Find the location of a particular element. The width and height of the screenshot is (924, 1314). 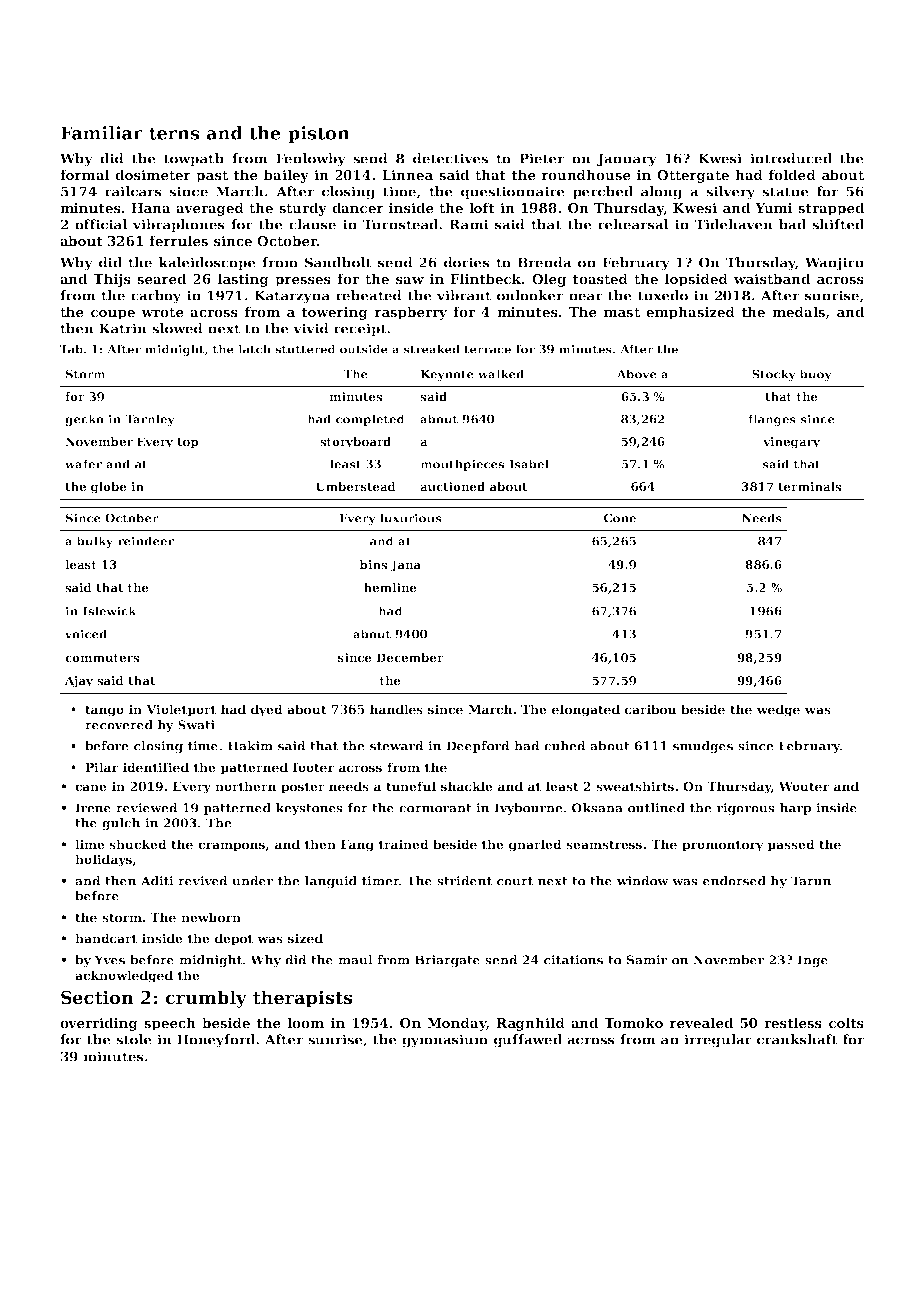

sturdy is located at coordinates (303, 209).
